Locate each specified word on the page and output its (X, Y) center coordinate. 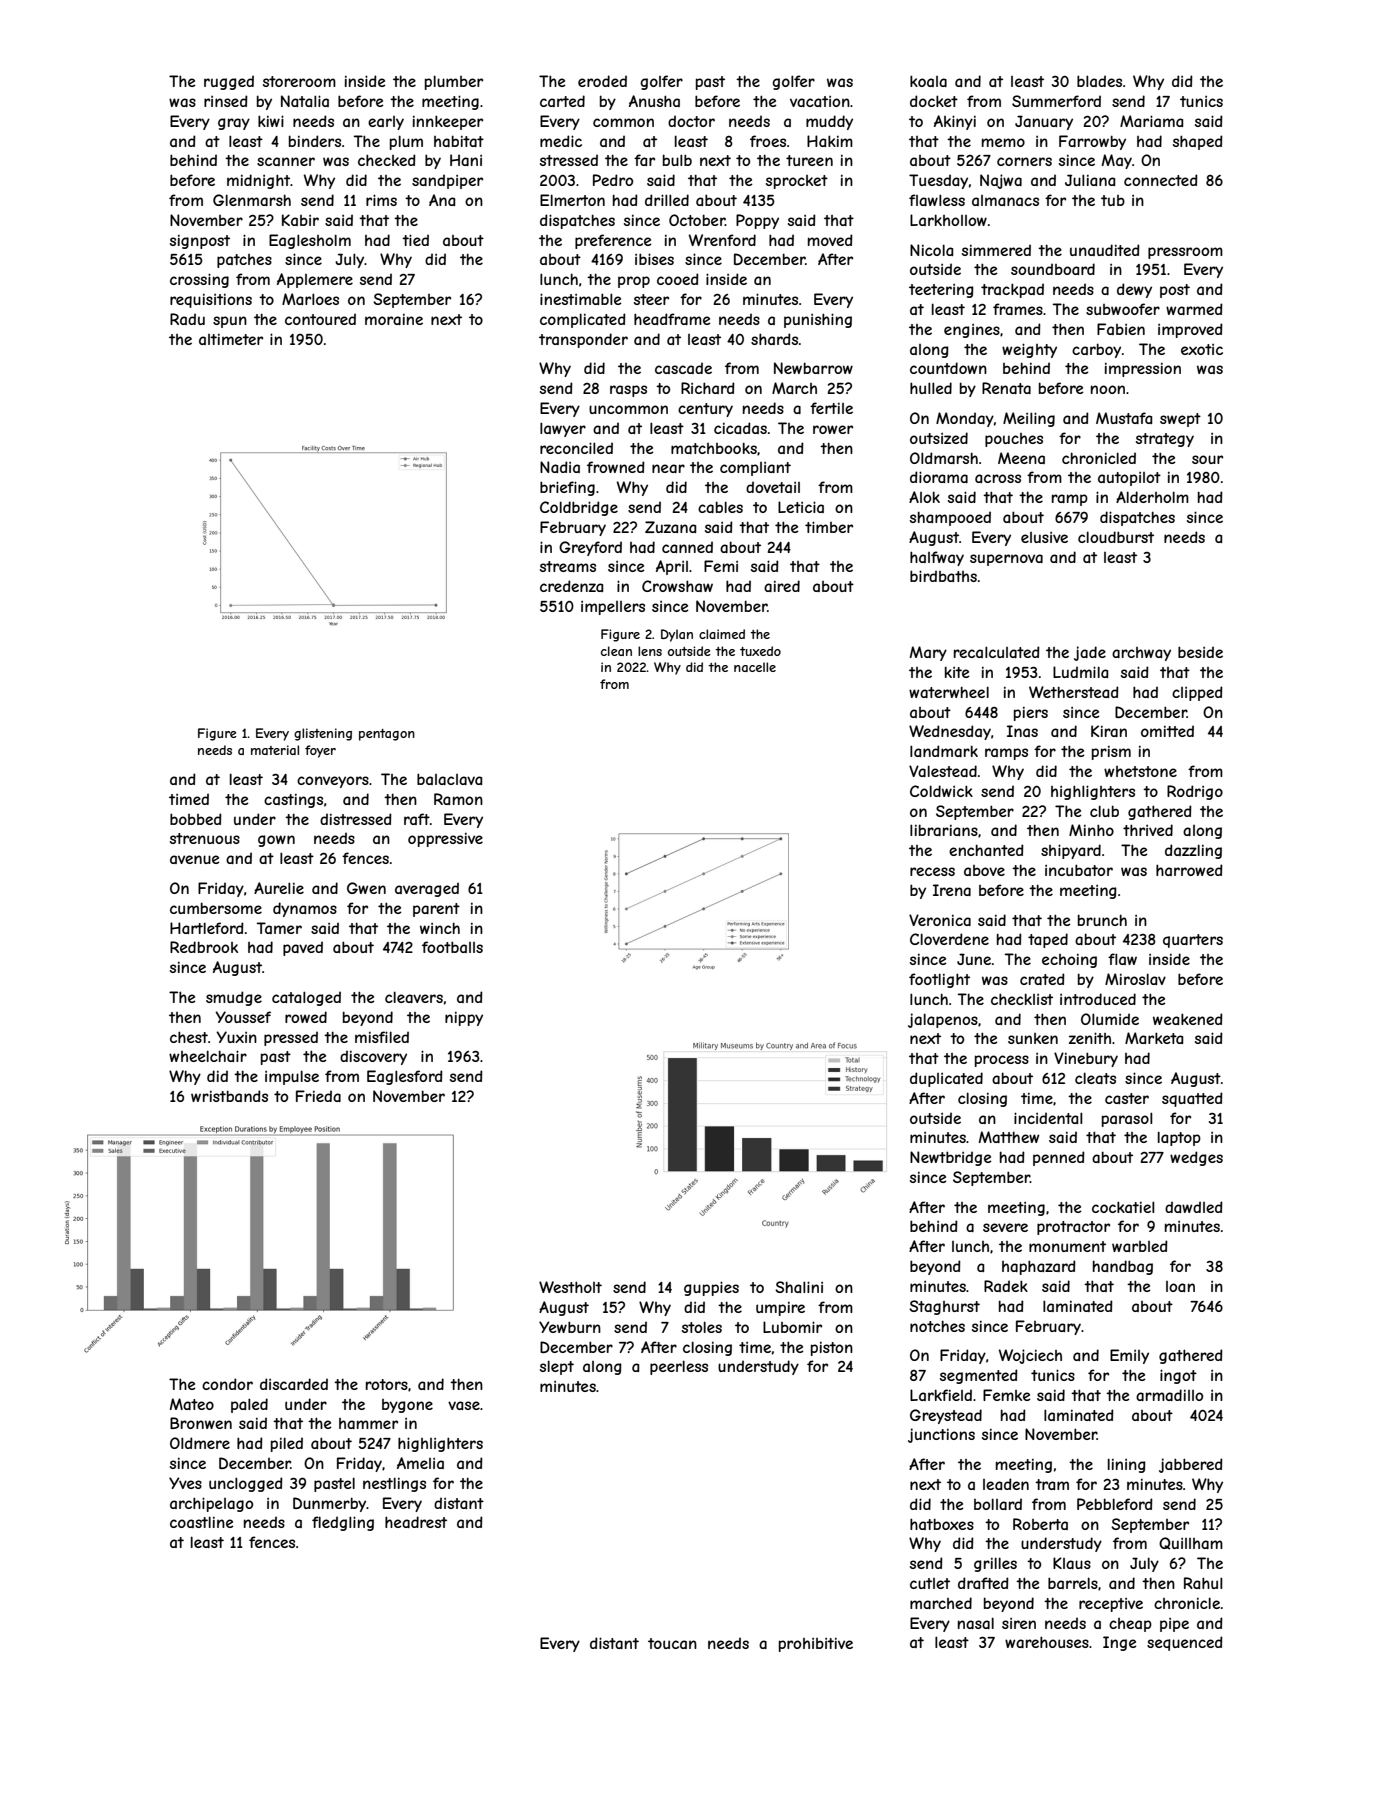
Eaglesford (405, 1077)
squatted (1192, 1099)
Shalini (799, 1287)
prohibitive (816, 1645)
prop (634, 282)
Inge (1120, 1643)
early (386, 123)
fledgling (343, 1523)
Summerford (1056, 101)
